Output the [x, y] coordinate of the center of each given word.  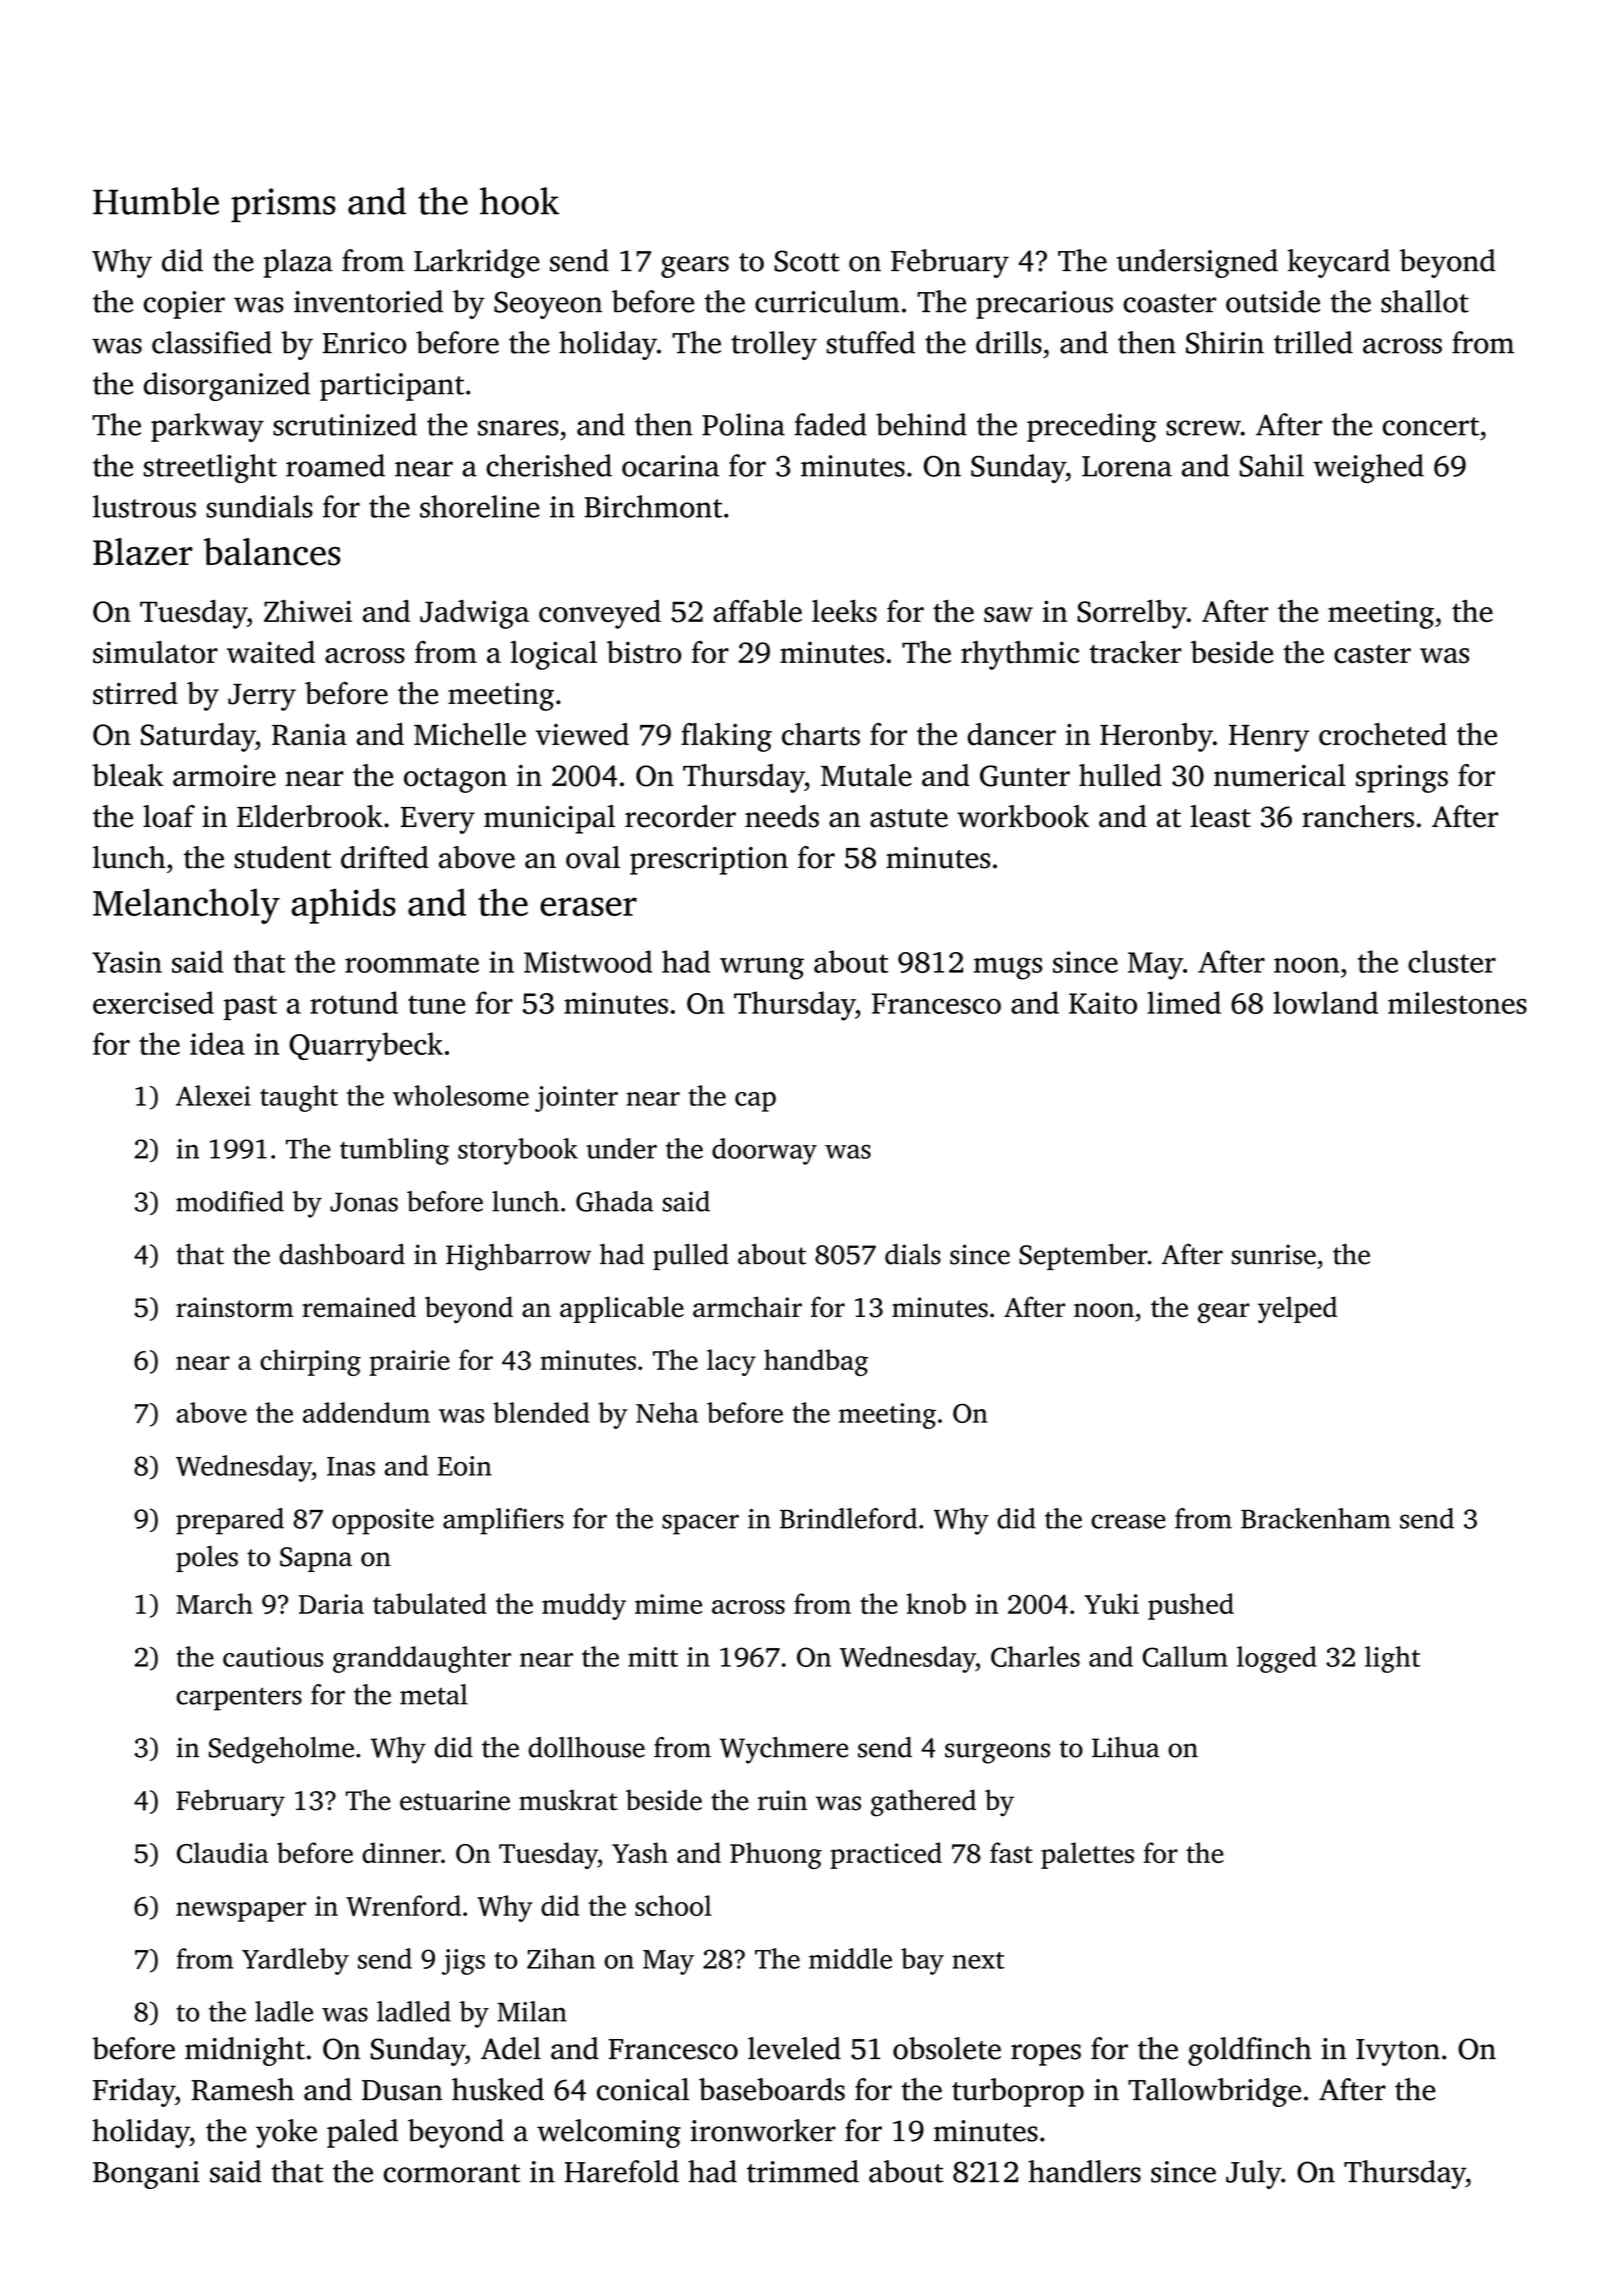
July [1253, 2174]
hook [519, 201]
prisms [283, 205]
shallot [1425, 301]
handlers [1084, 2171]
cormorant [452, 2173]
